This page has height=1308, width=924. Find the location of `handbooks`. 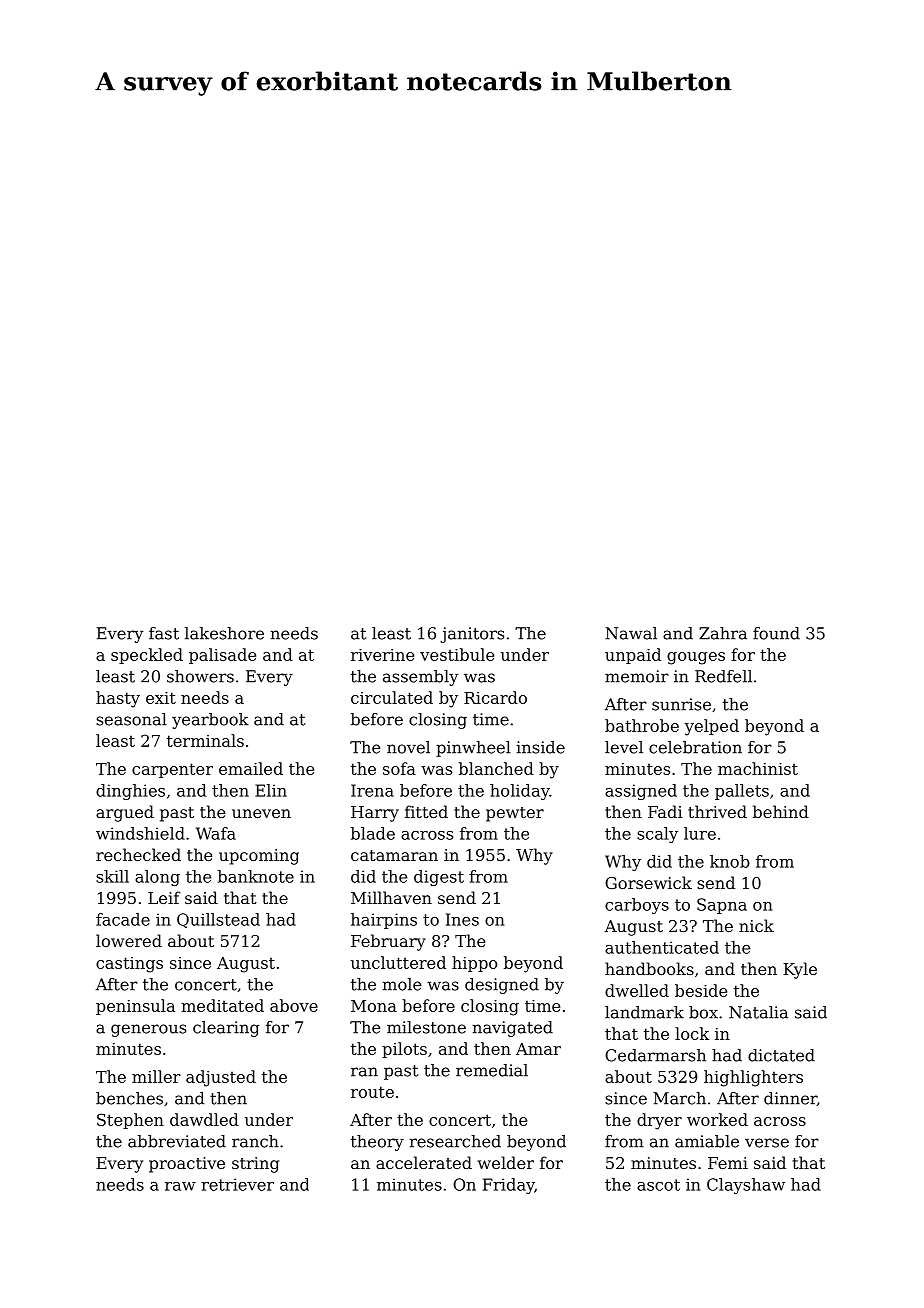

handbooks is located at coordinates (649, 968).
